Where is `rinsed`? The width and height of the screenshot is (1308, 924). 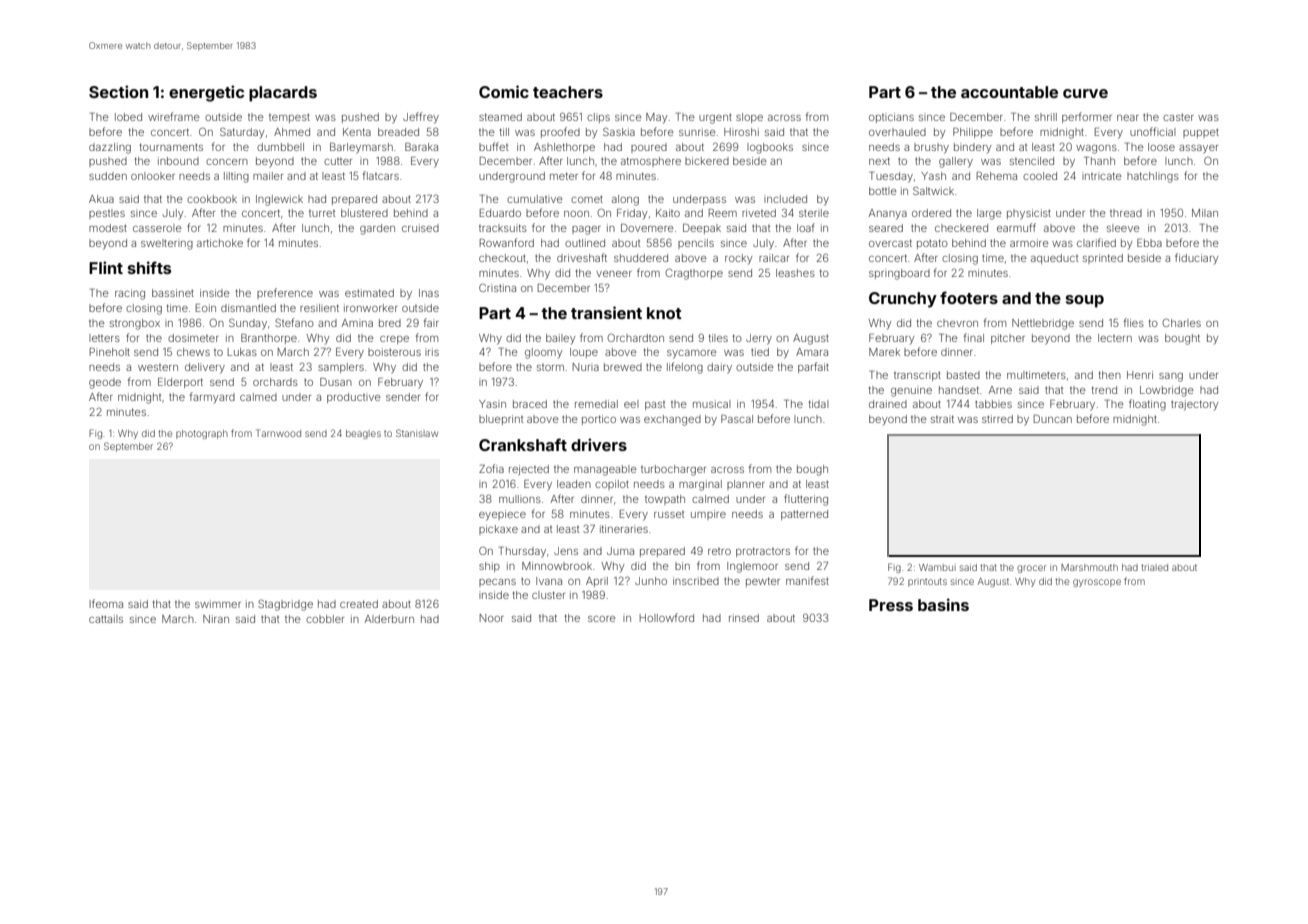
rinsed is located at coordinates (744, 618).
